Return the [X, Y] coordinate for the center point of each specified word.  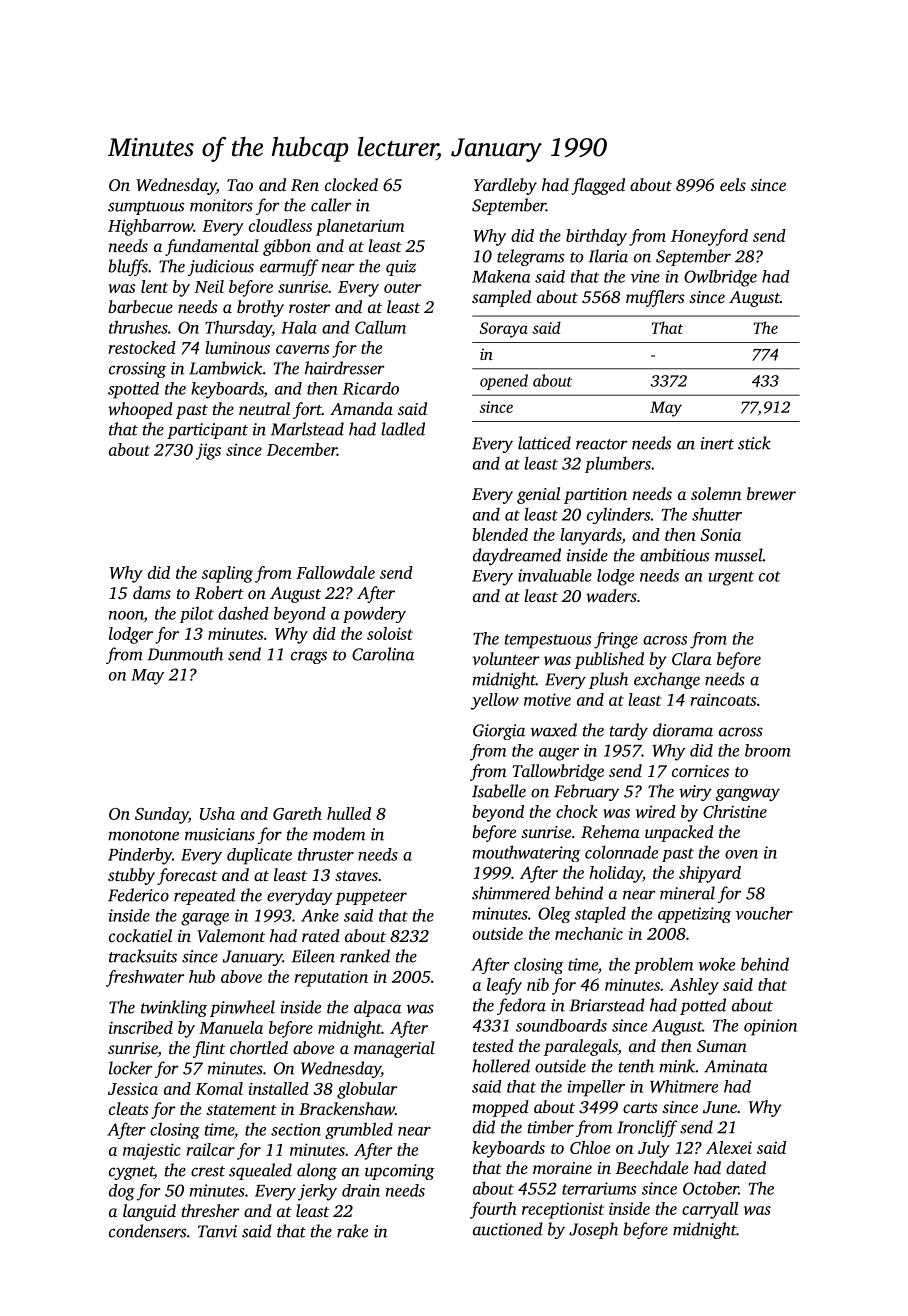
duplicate [259, 856]
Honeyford [709, 237]
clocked [351, 184]
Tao [240, 185]
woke [716, 964]
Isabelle [499, 791]
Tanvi [217, 1231]
